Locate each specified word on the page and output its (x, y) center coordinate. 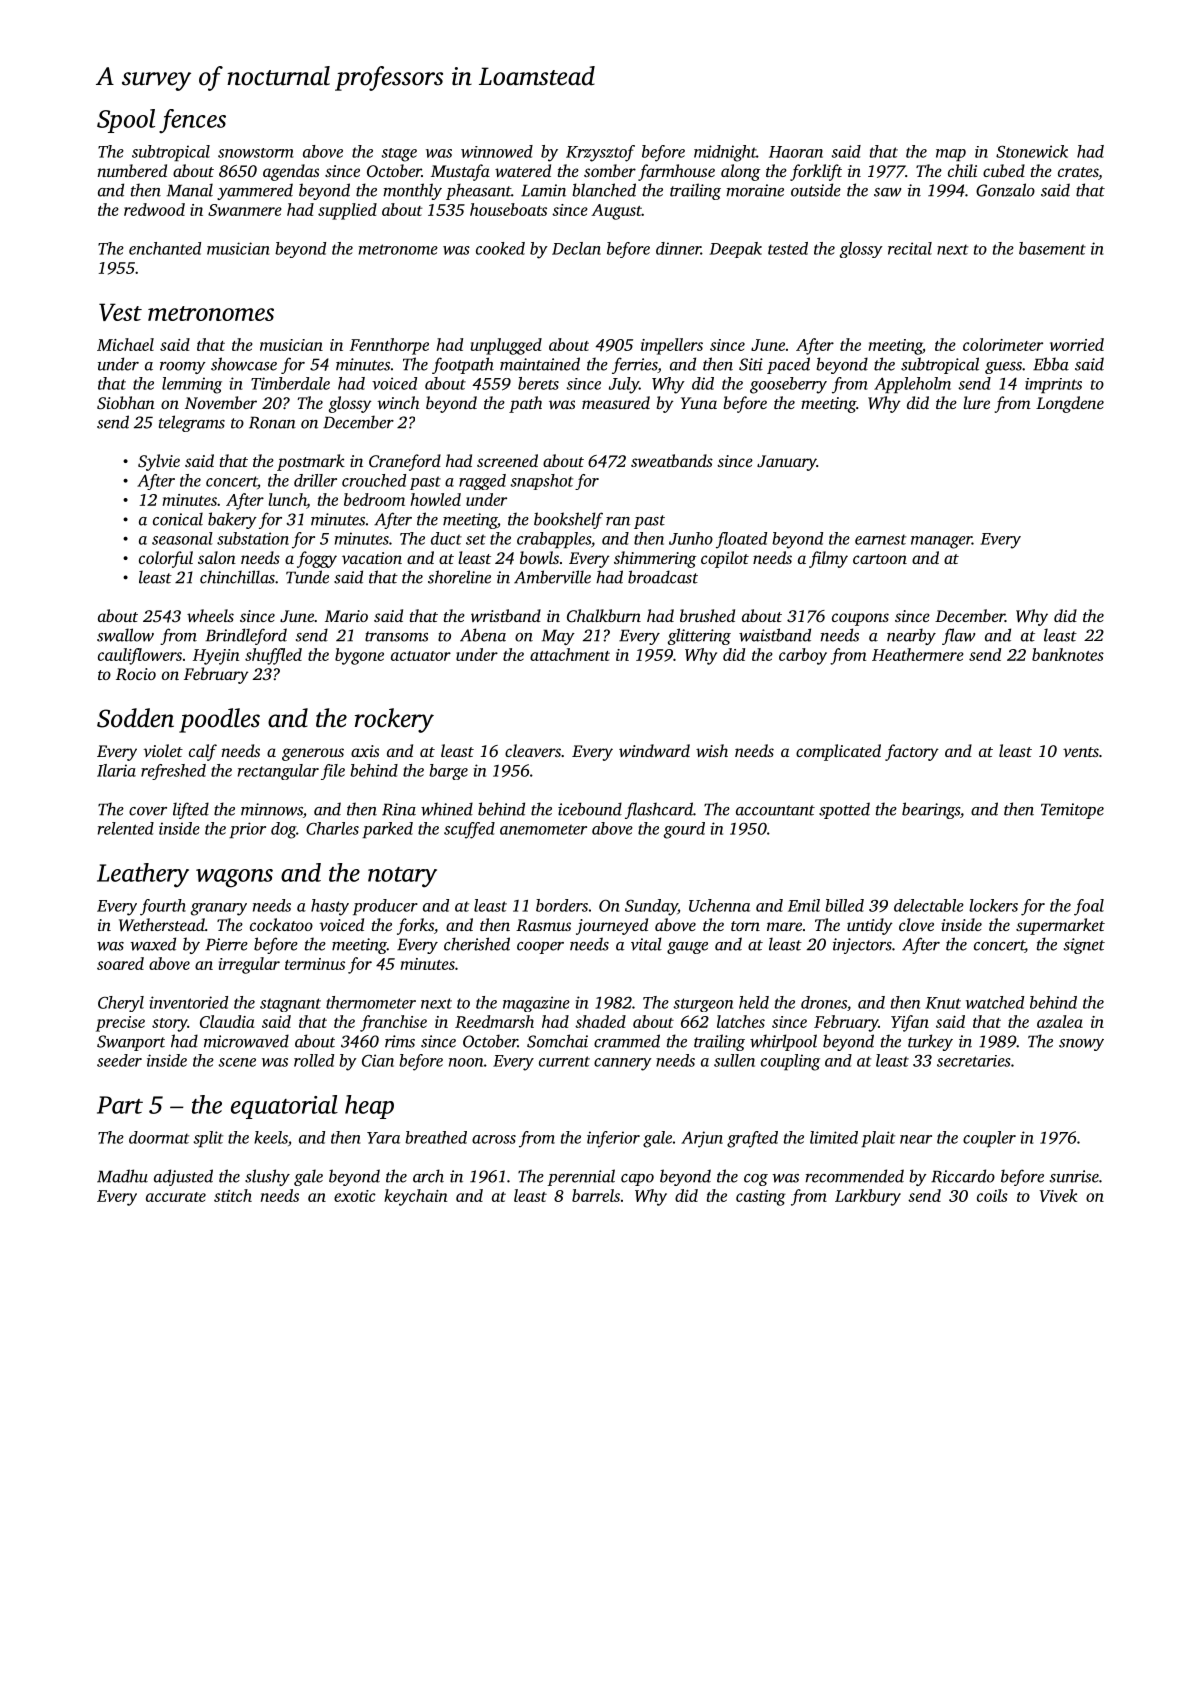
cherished (477, 944)
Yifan (910, 1023)
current (564, 1061)
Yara (383, 1138)
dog (283, 830)
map (951, 155)
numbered (132, 170)
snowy (1081, 1045)
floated (741, 540)
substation (253, 538)
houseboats (508, 209)
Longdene (1070, 404)
